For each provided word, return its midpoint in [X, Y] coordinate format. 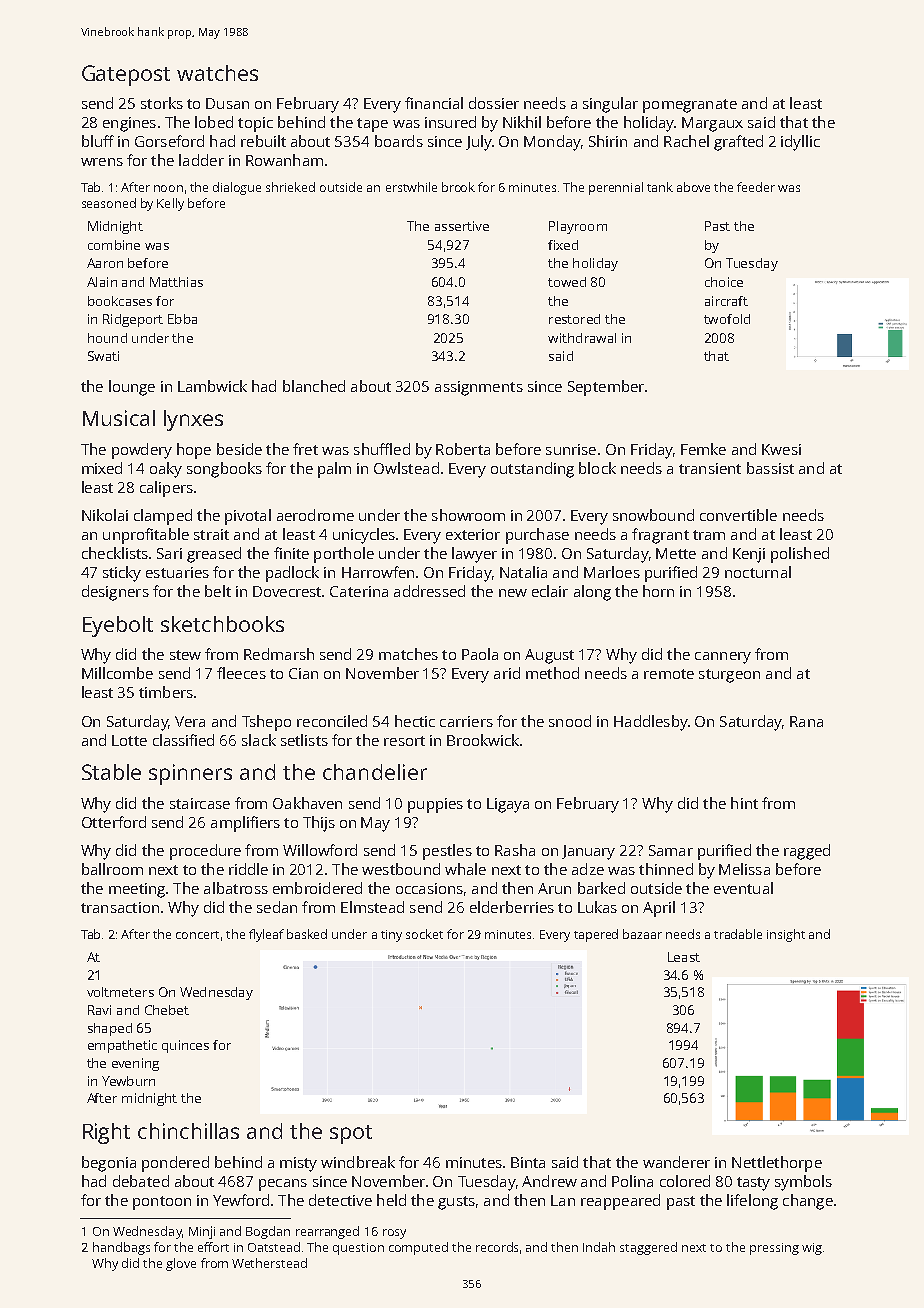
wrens [102, 162]
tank [660, 187]
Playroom [578, 227]
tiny [391, 936]
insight [786, 935]
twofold [727, 319]
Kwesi [781, 449]
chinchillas [188, 1131]
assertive [462, 226]
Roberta [463, 449]
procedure [205, 852]
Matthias [176, 282]
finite [291, 553]
